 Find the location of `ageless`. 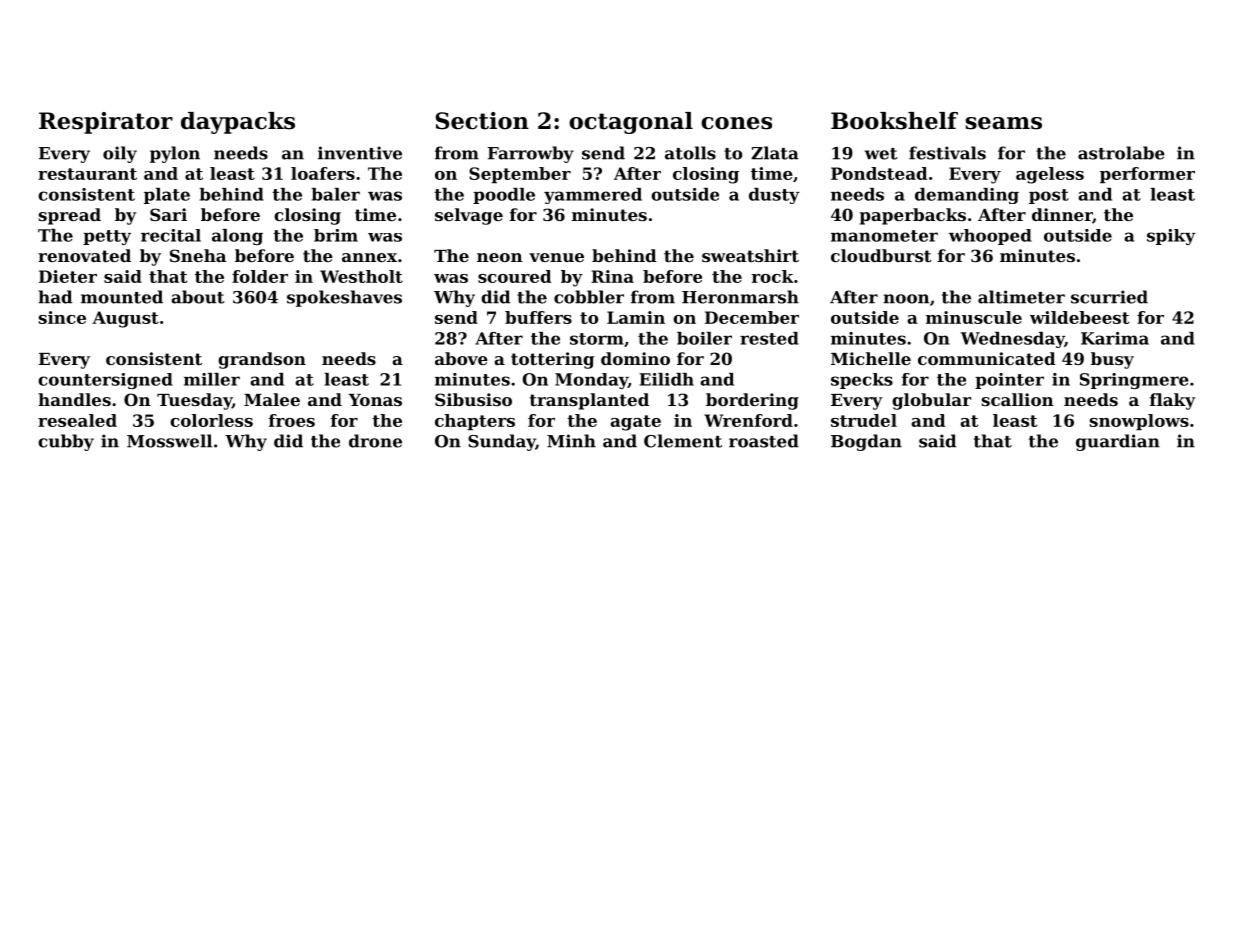

ageless is located at coordinates (1050, 175).
